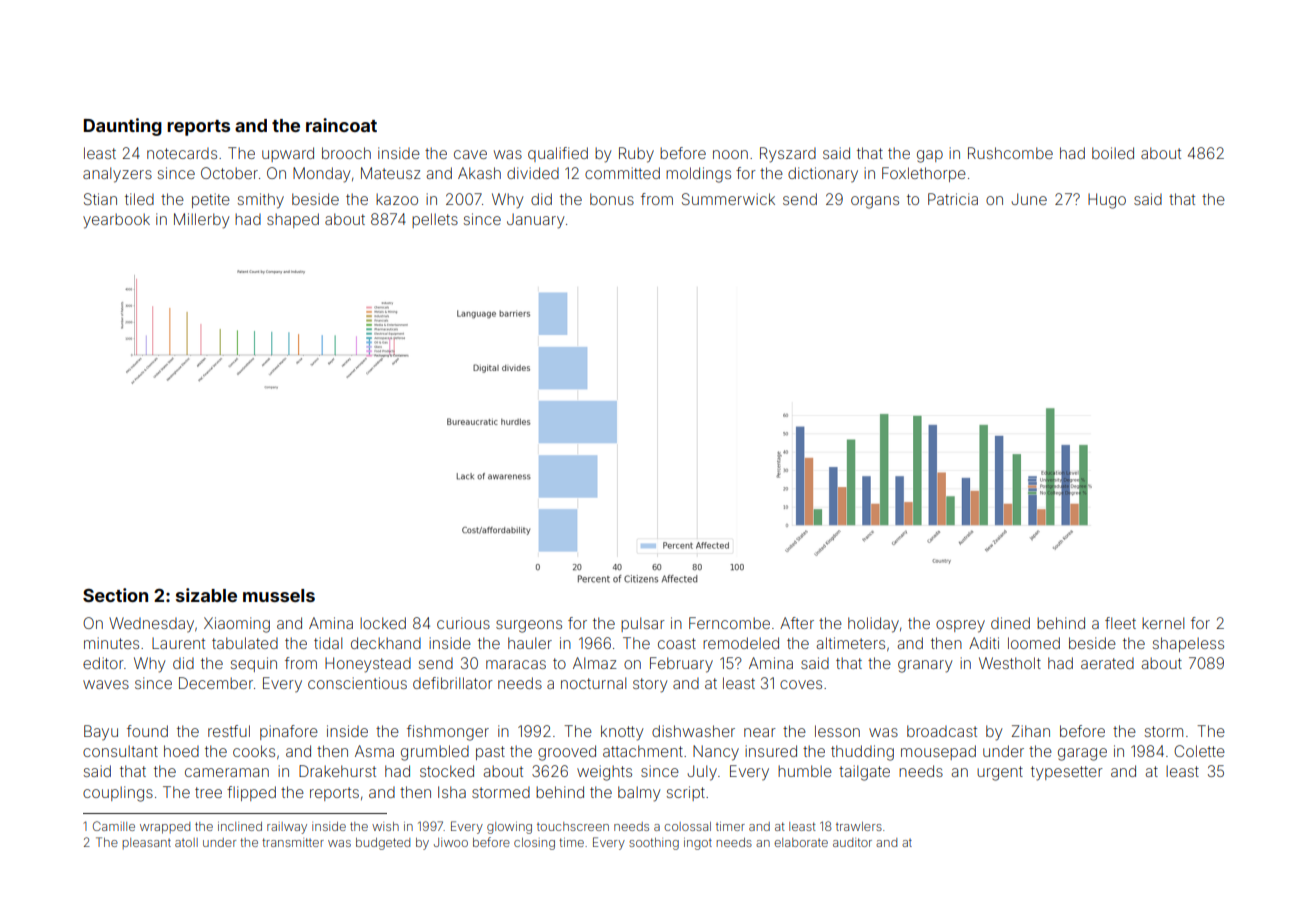  I want to click on restful, so click(229, 731).
